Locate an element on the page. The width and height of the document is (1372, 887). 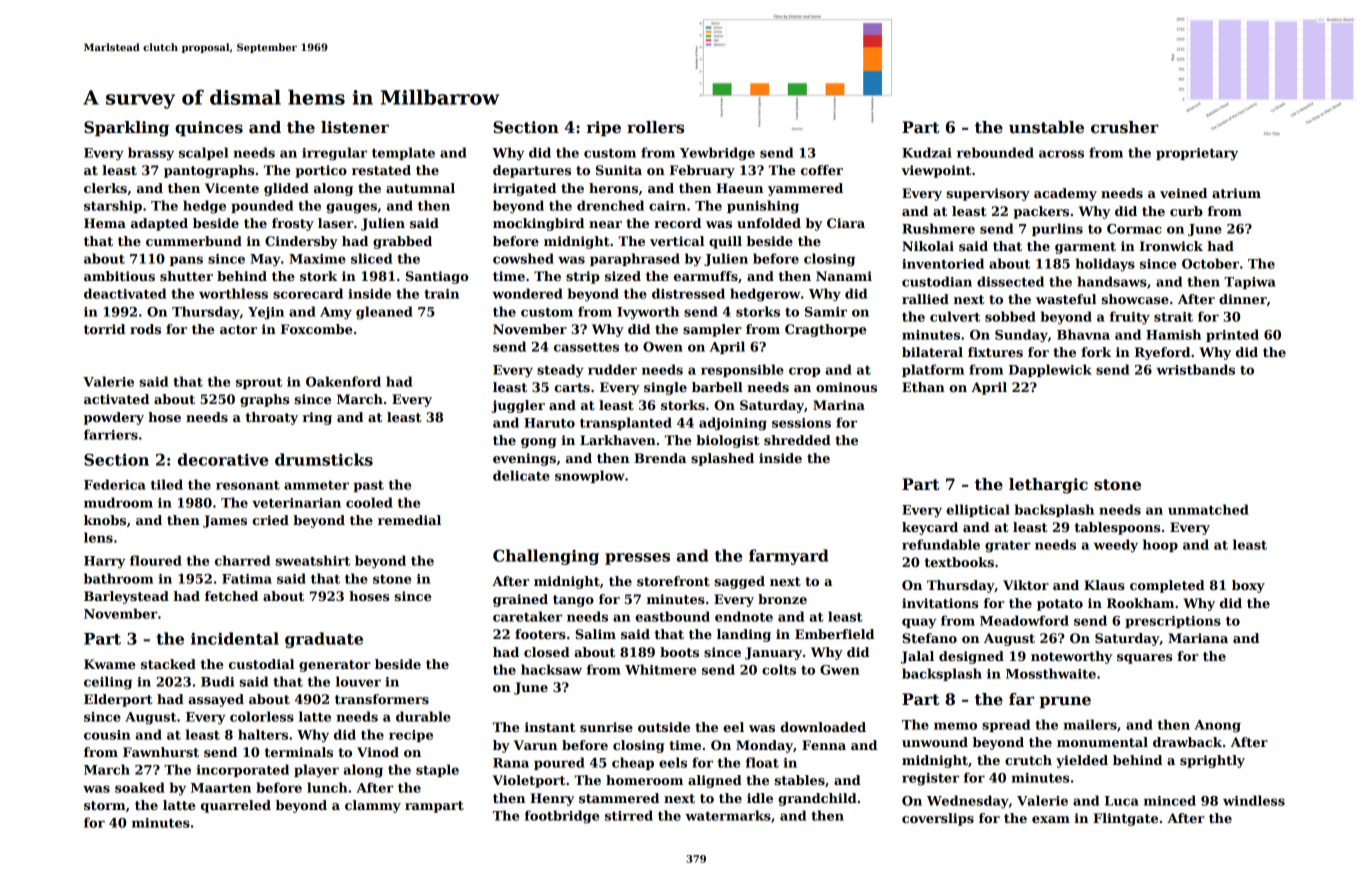
template is located at coordinates (403, 153).
